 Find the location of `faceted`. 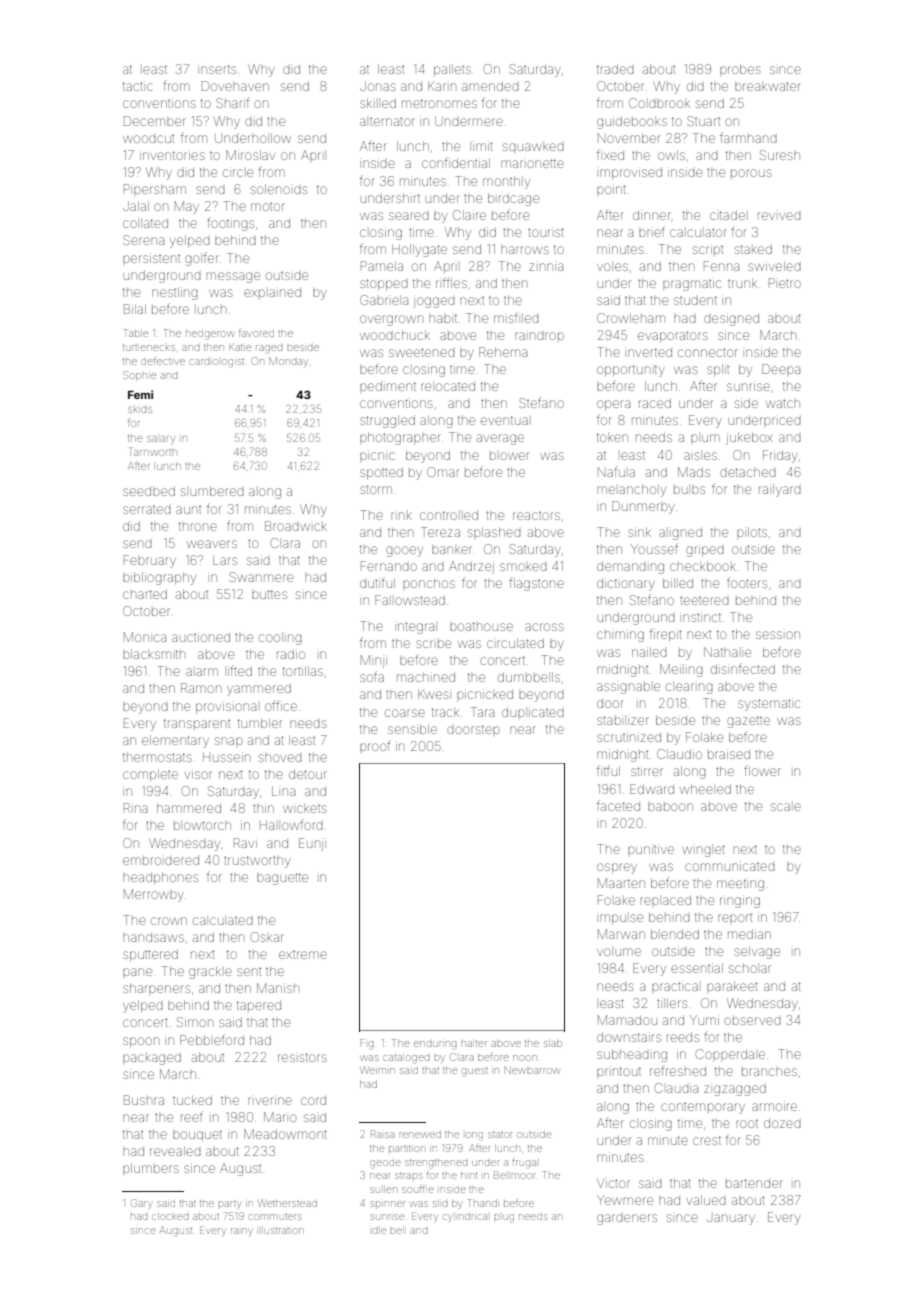

faceted is located at coordinates (618, 805).
